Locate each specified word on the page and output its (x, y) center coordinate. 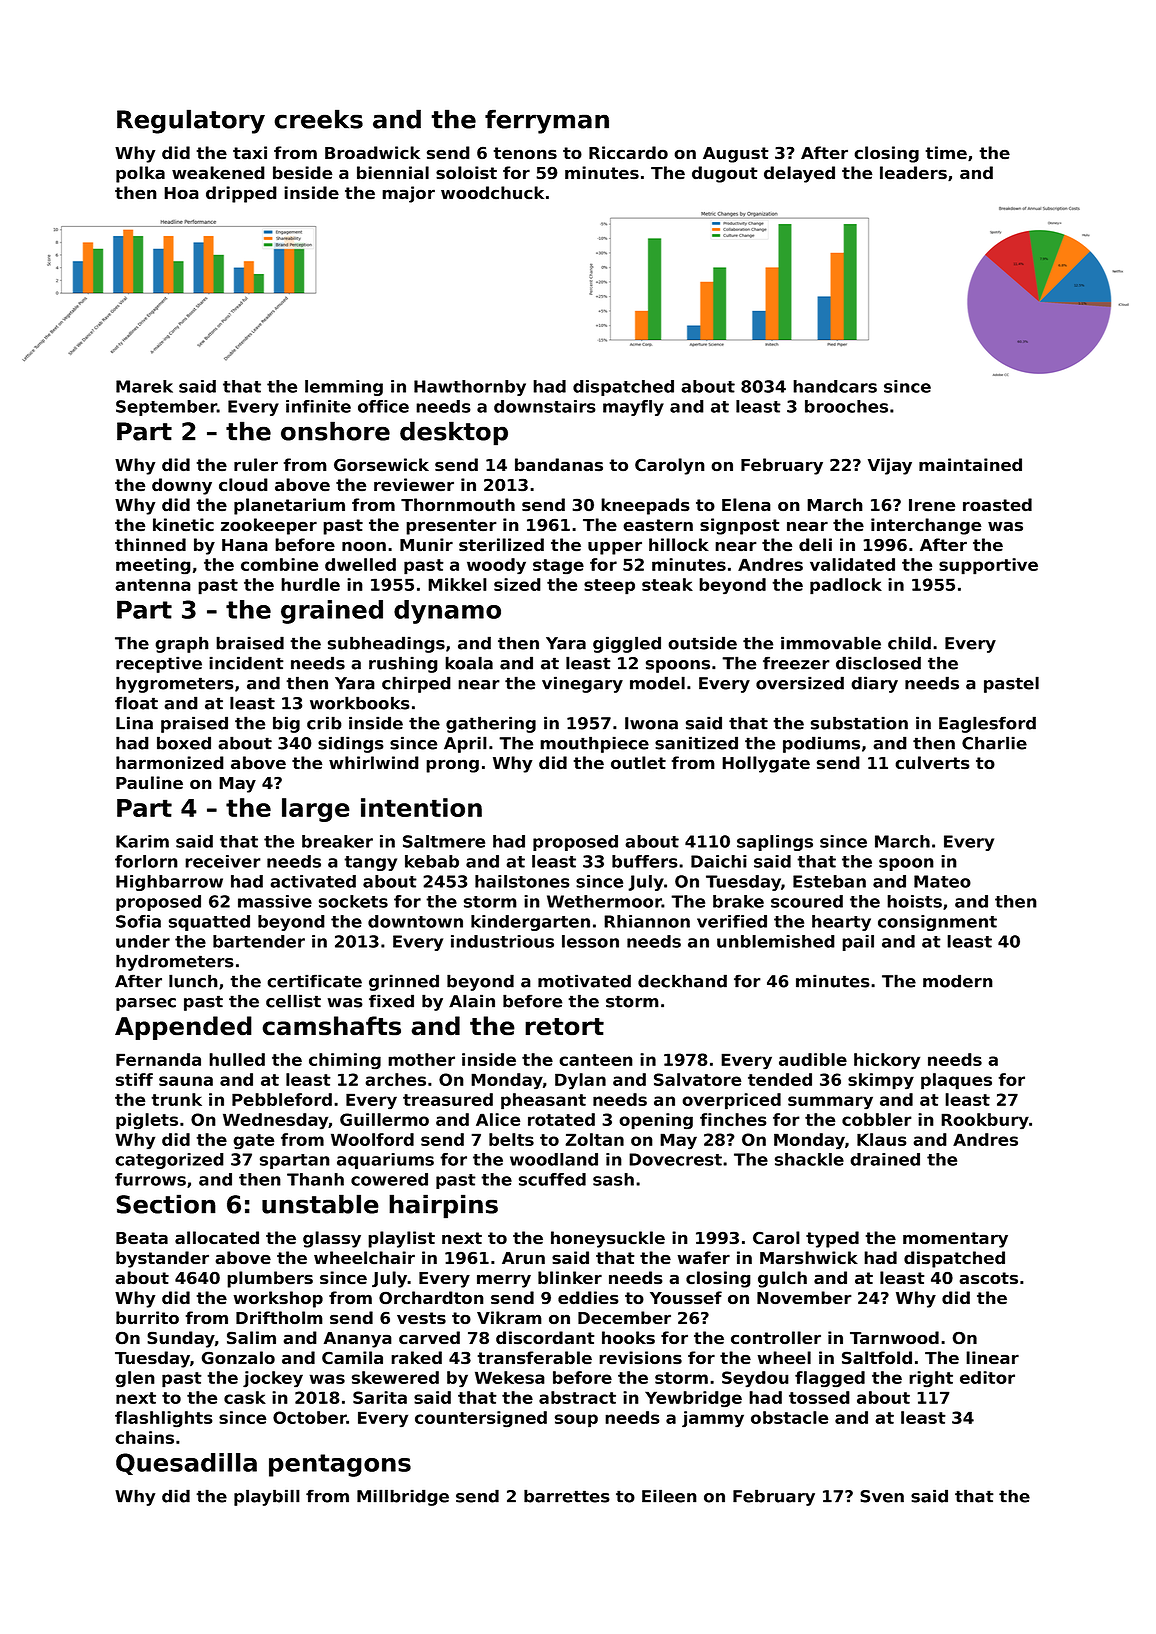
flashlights (164, 1419)
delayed (799, 174)
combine (279, 564)
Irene (932, 505)
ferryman (547, 121)
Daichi (719, 861)
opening (656, 1121)
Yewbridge (693, 1399)
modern (958, 981)
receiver (223, 861)
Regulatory (191, 121)
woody (496, 566)
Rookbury (985, 1121)
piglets (147, 1121)
